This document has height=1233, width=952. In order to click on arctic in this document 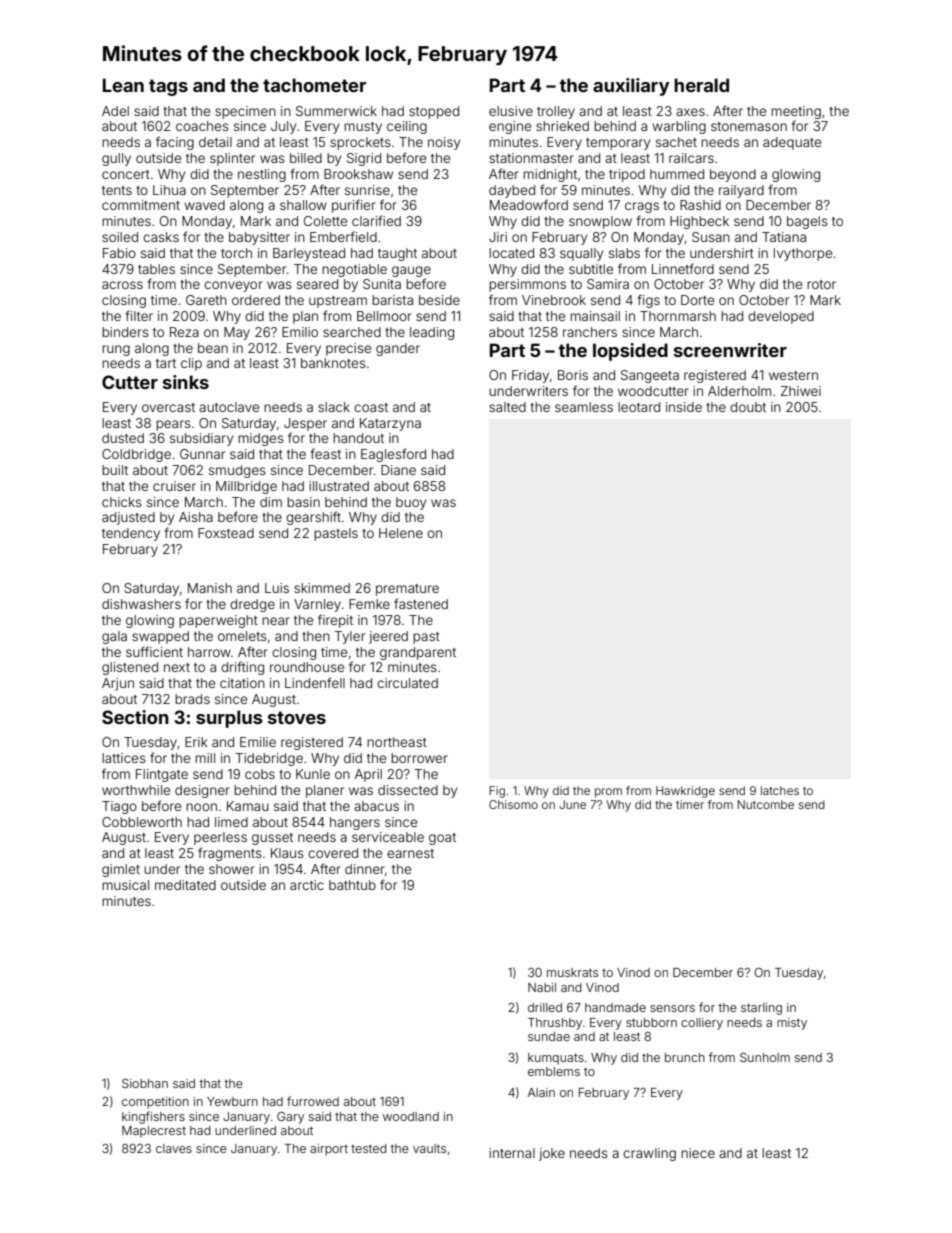, I will do `click(307, 885)`.
